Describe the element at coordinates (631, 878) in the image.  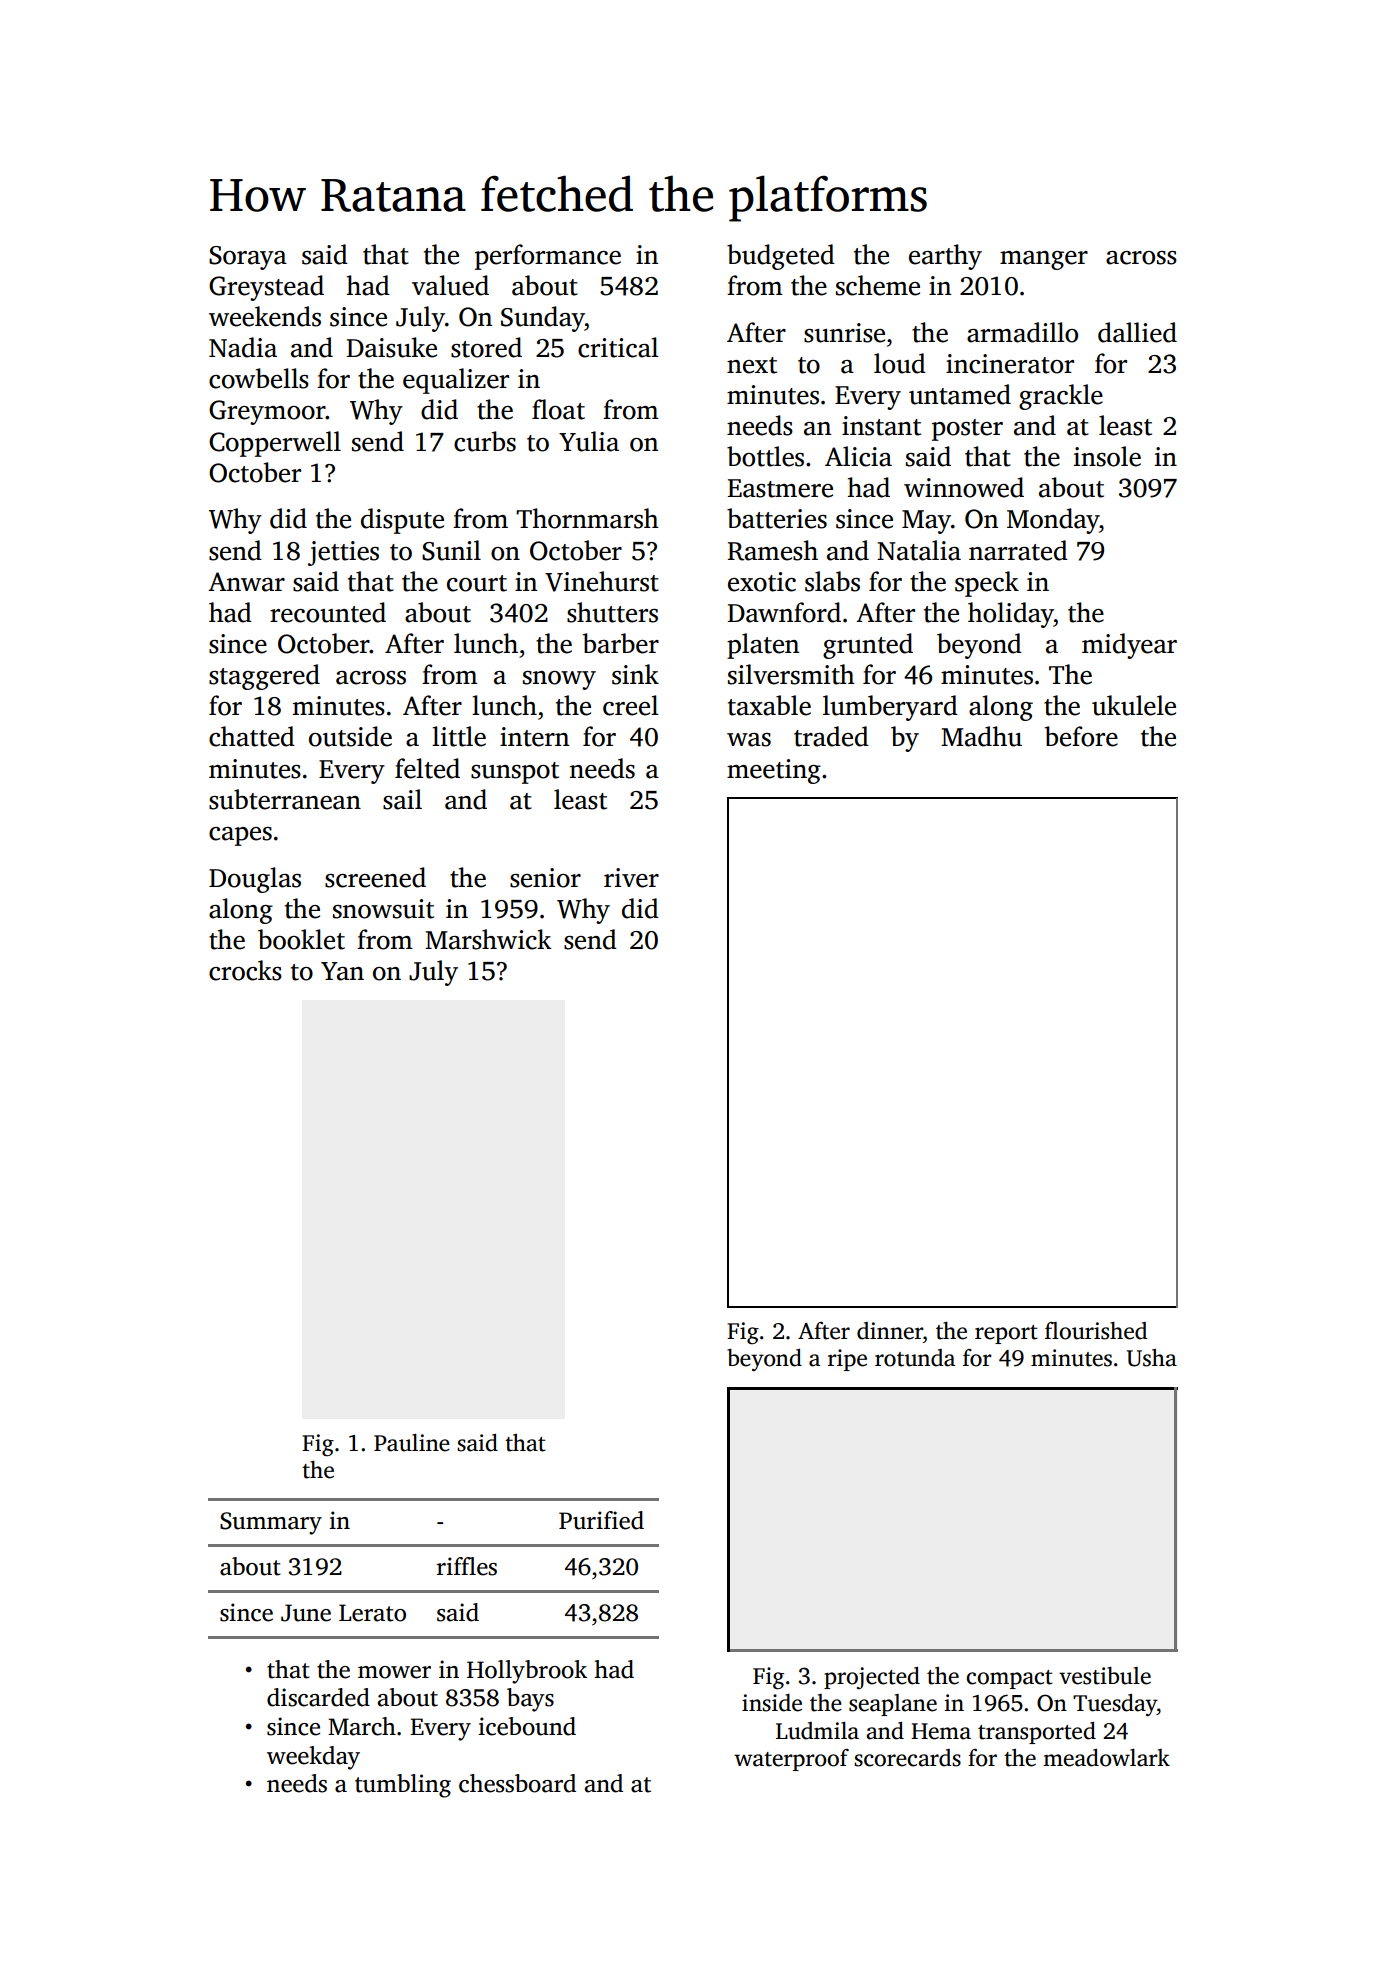
I see `river` at that location.
